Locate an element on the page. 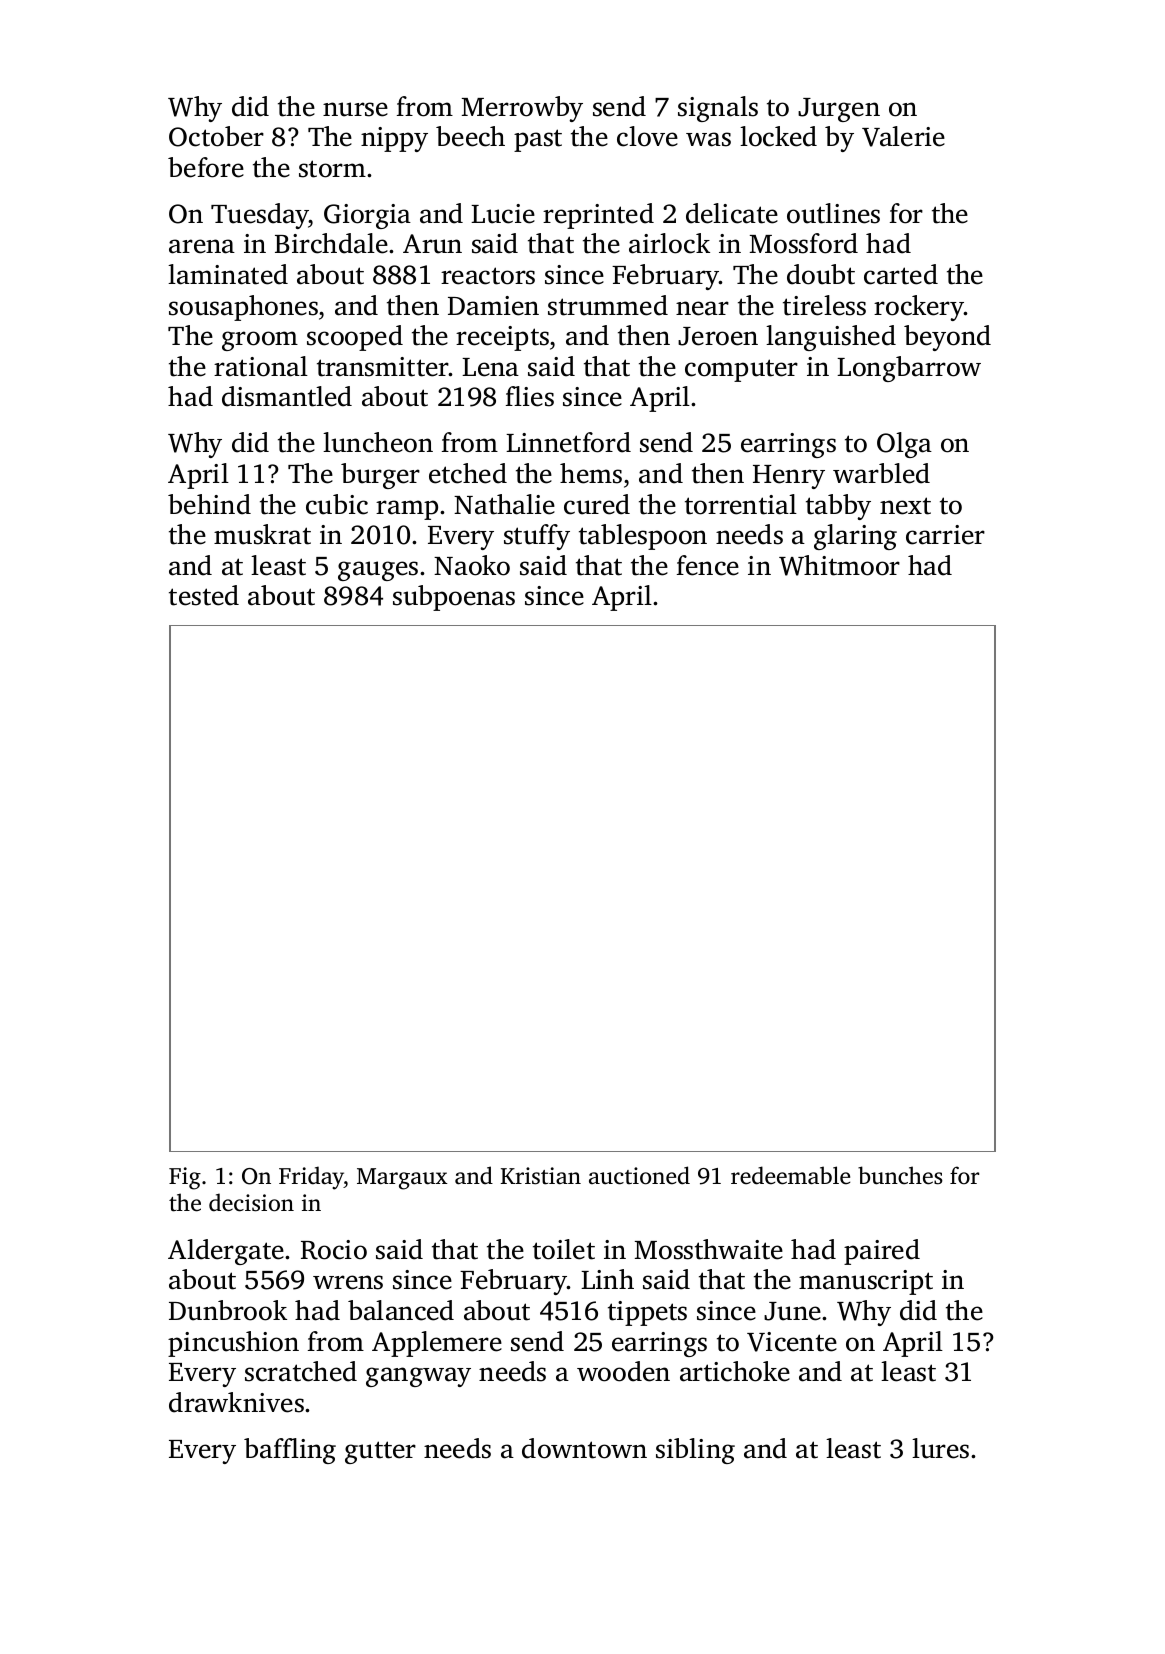 This image has height=1654, width=1165. Lucie is located at coordinates (503, 214).
